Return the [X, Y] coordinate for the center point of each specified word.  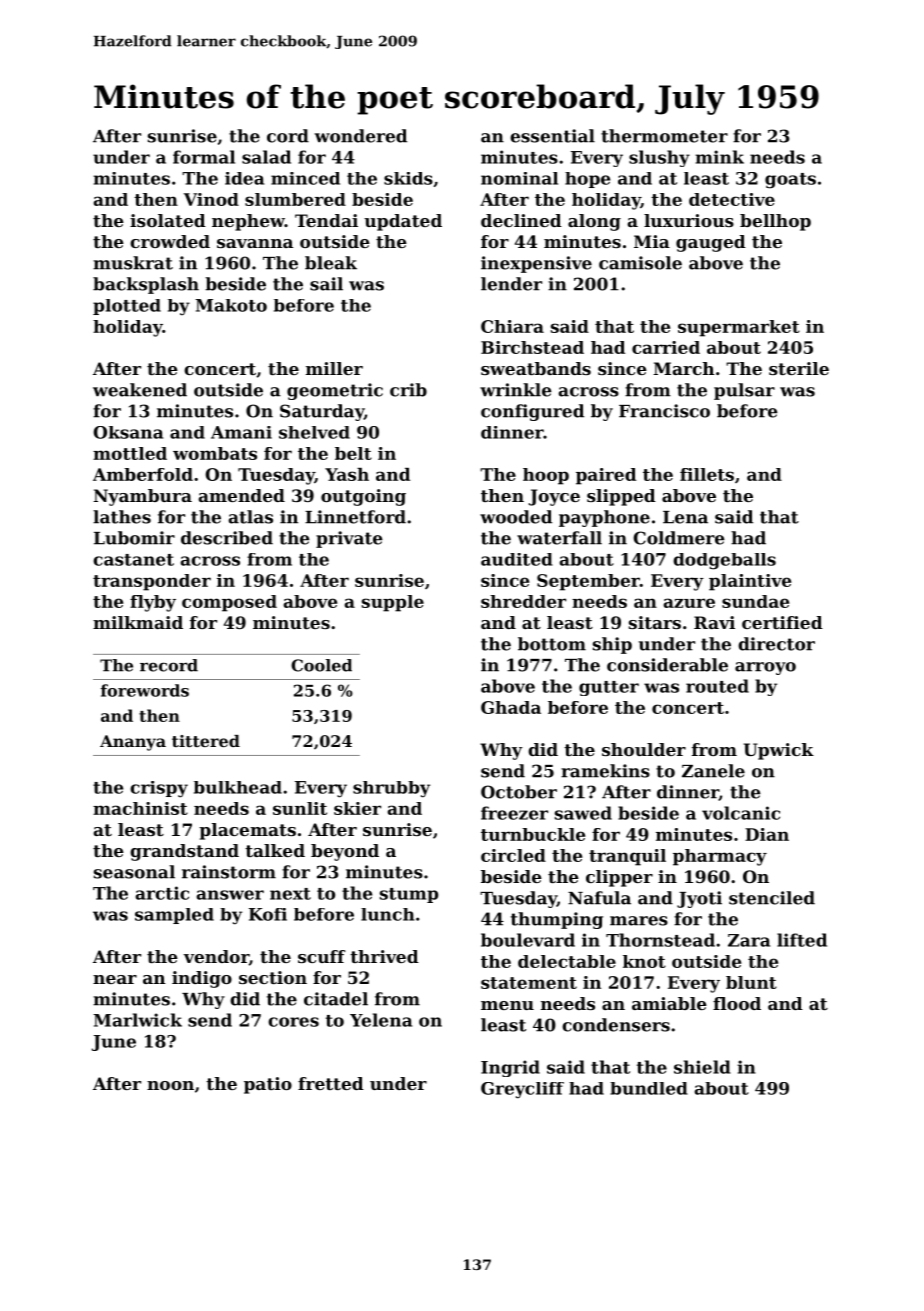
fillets [707, 474]
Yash [347, 474]
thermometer [664, 136]
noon [170, 1085]
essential [552, 136]
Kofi [268, 914]
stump [409, 895]
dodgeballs [724, 561]
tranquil [627, 857]
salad [266, 157]
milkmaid [138, 622]
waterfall [559, 538]
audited [517, 559]
